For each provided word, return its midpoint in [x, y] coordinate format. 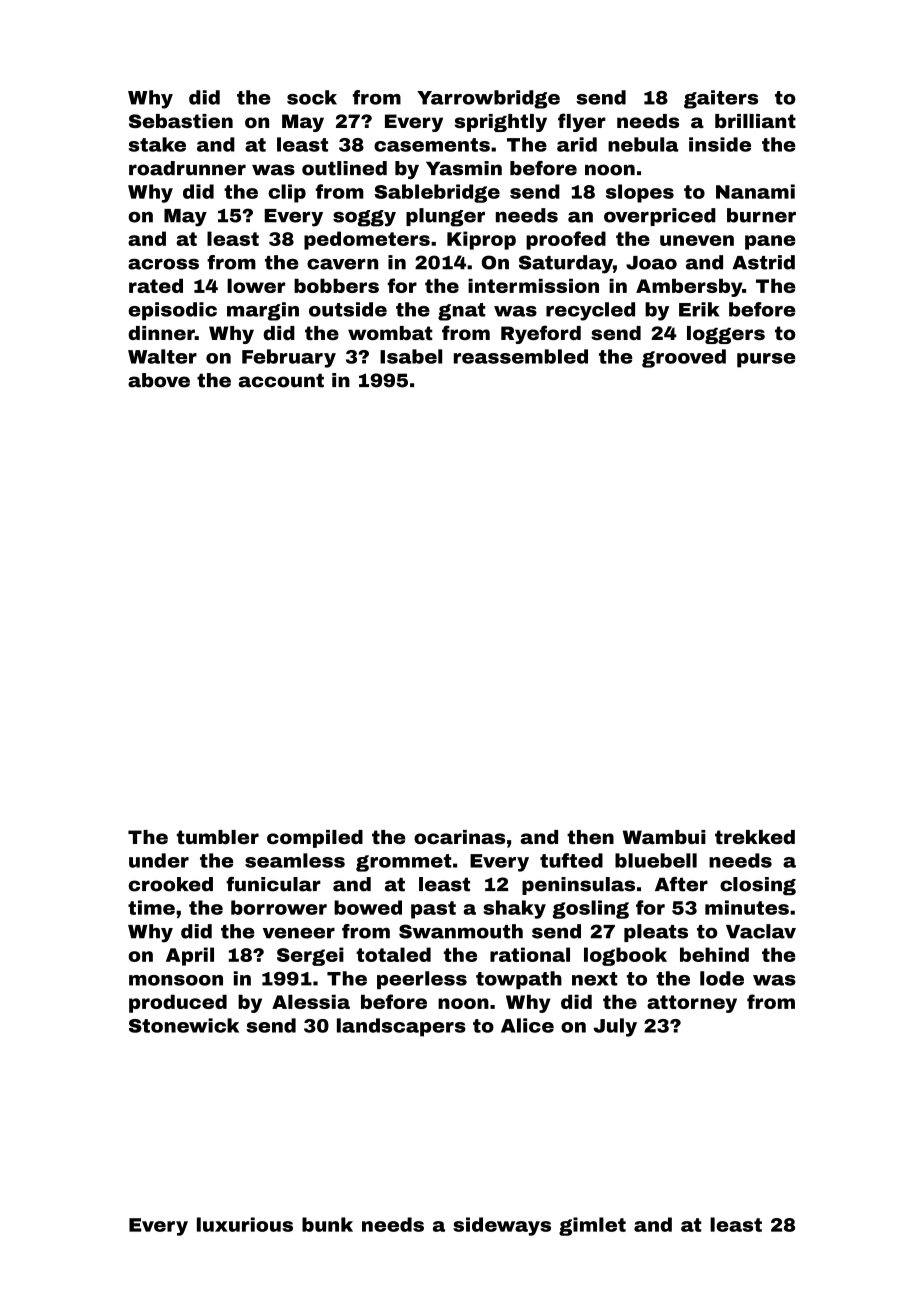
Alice [527, 1025]
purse [766, 360]
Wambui [664, 837]
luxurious [245, 1224]
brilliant [755, 121]
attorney [692, 1004]
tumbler [218, 837]
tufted [571, 860]
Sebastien [181, 121]
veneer [299, 933]
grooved [684, 358]
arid [577, 144]
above [159, 380]
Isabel [411, 356]
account [281, 380]
